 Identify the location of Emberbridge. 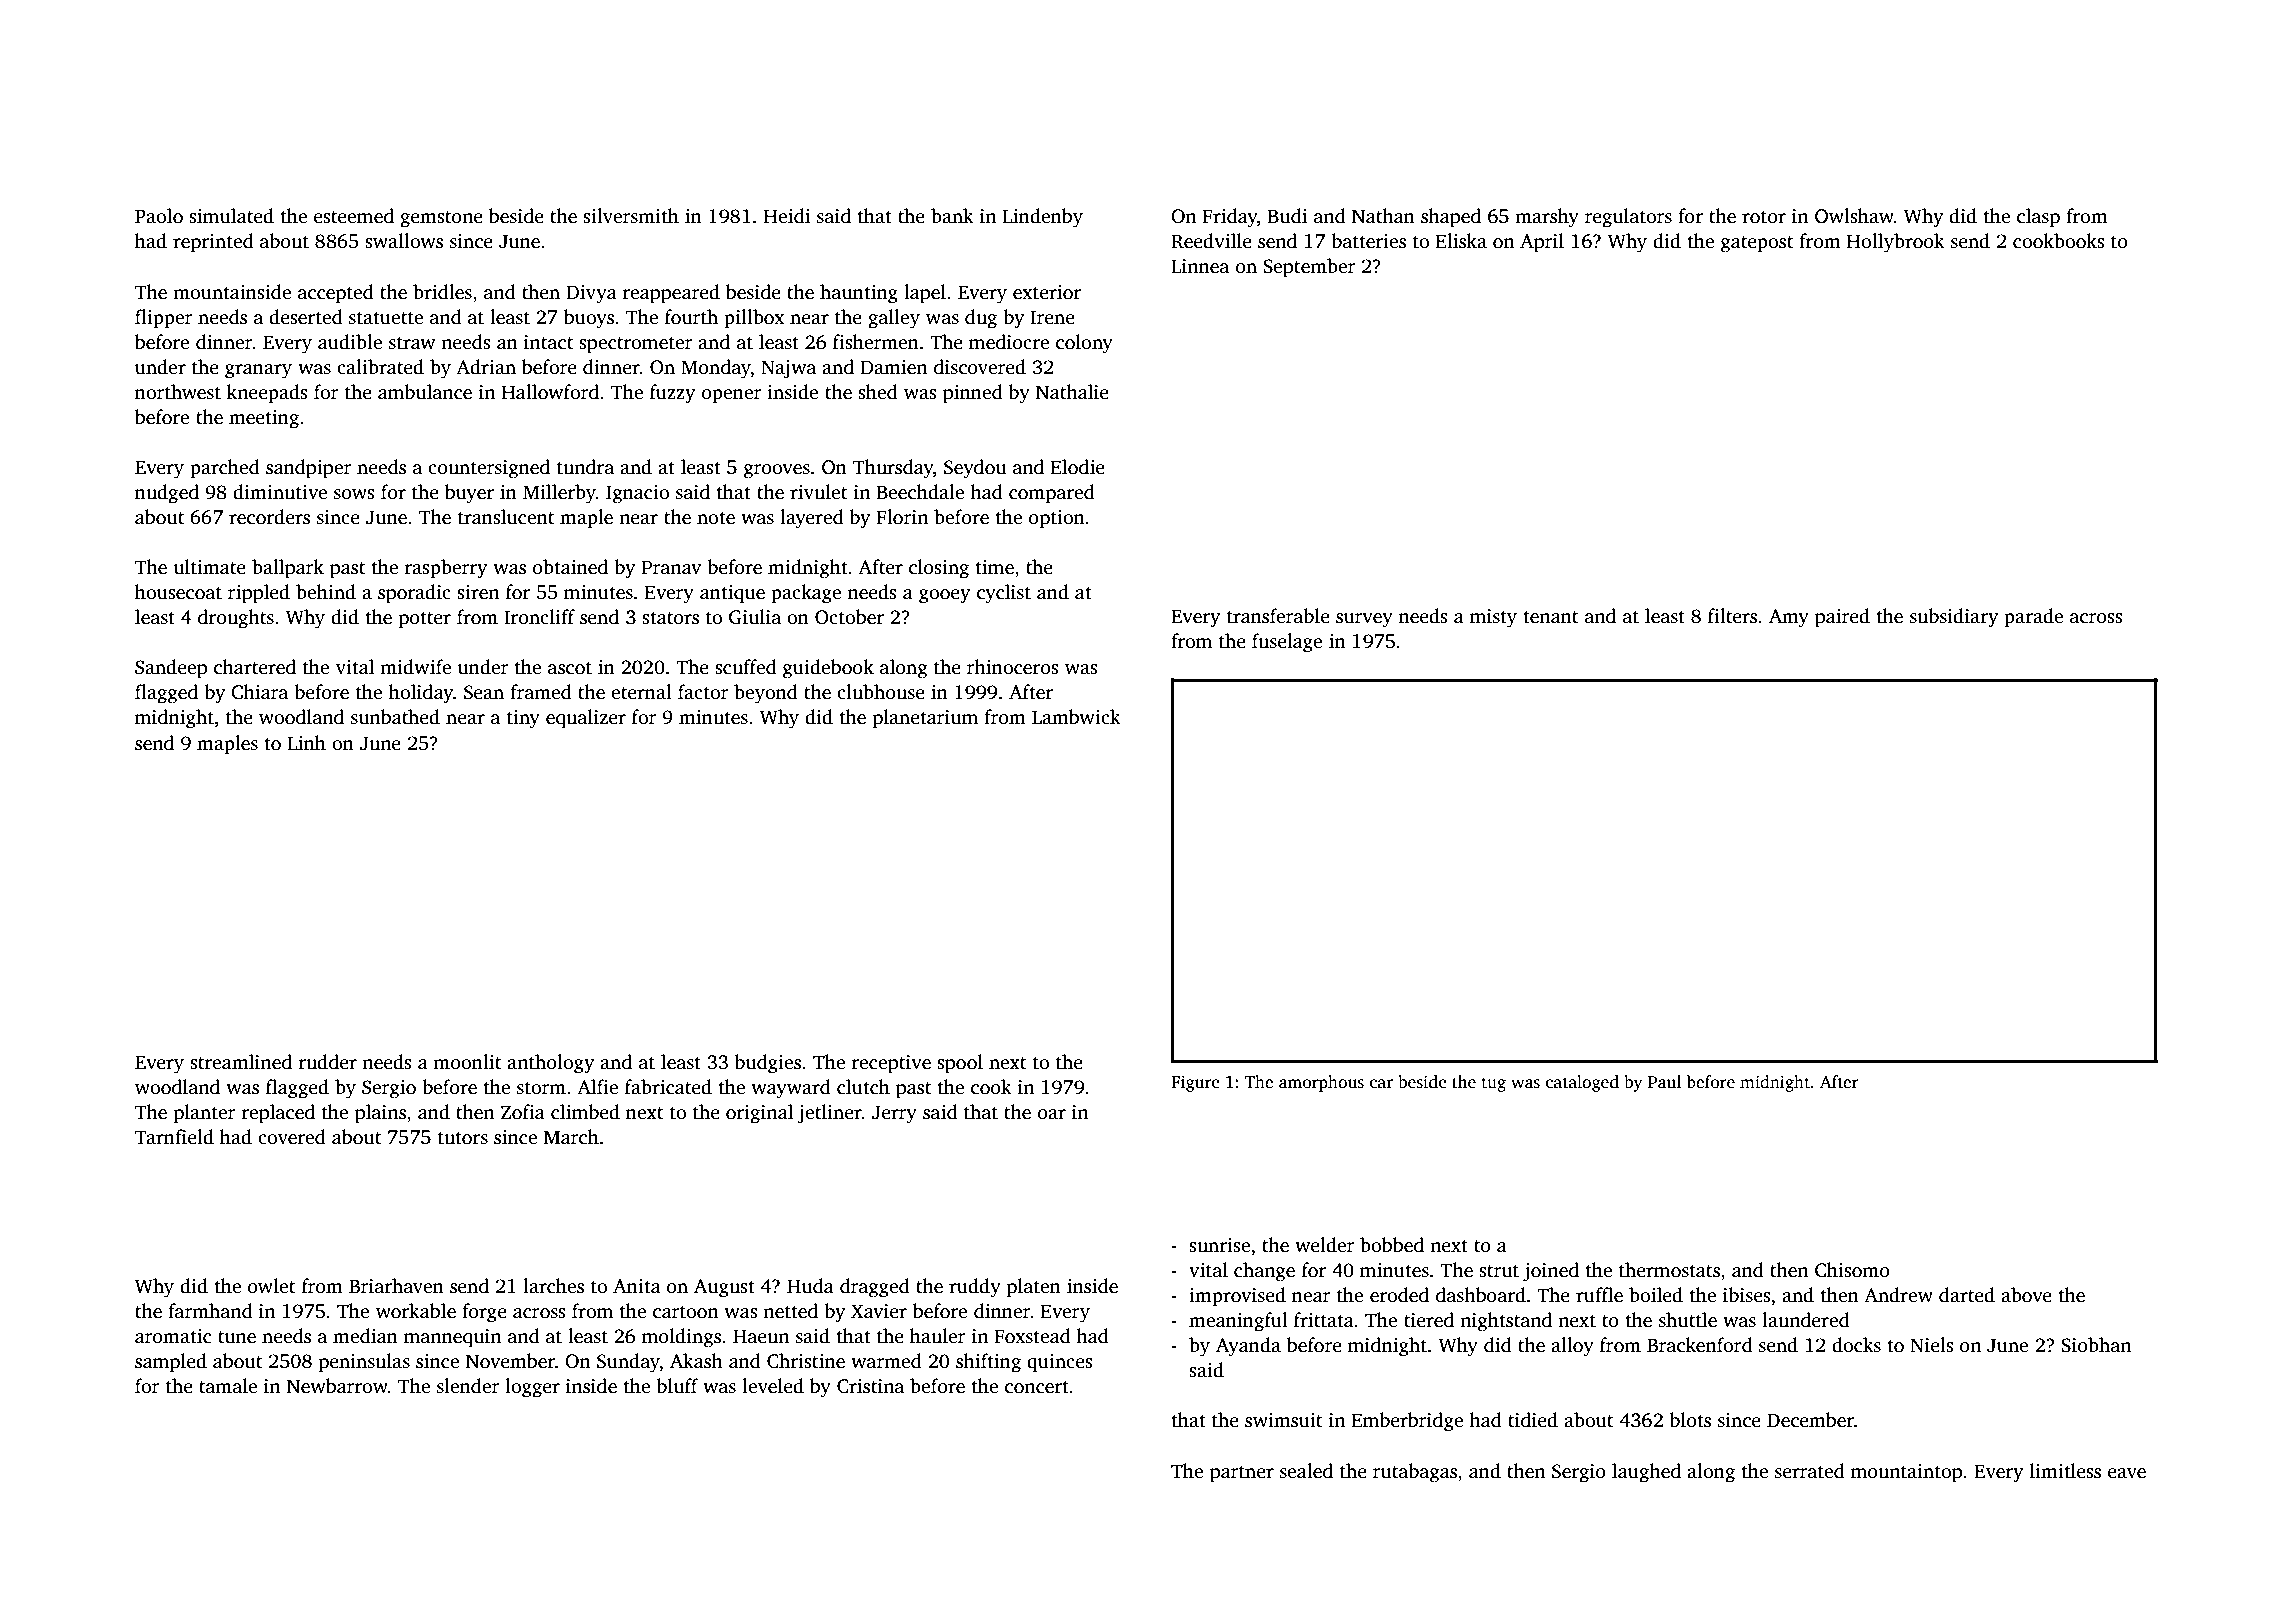
(1407, 1422).
